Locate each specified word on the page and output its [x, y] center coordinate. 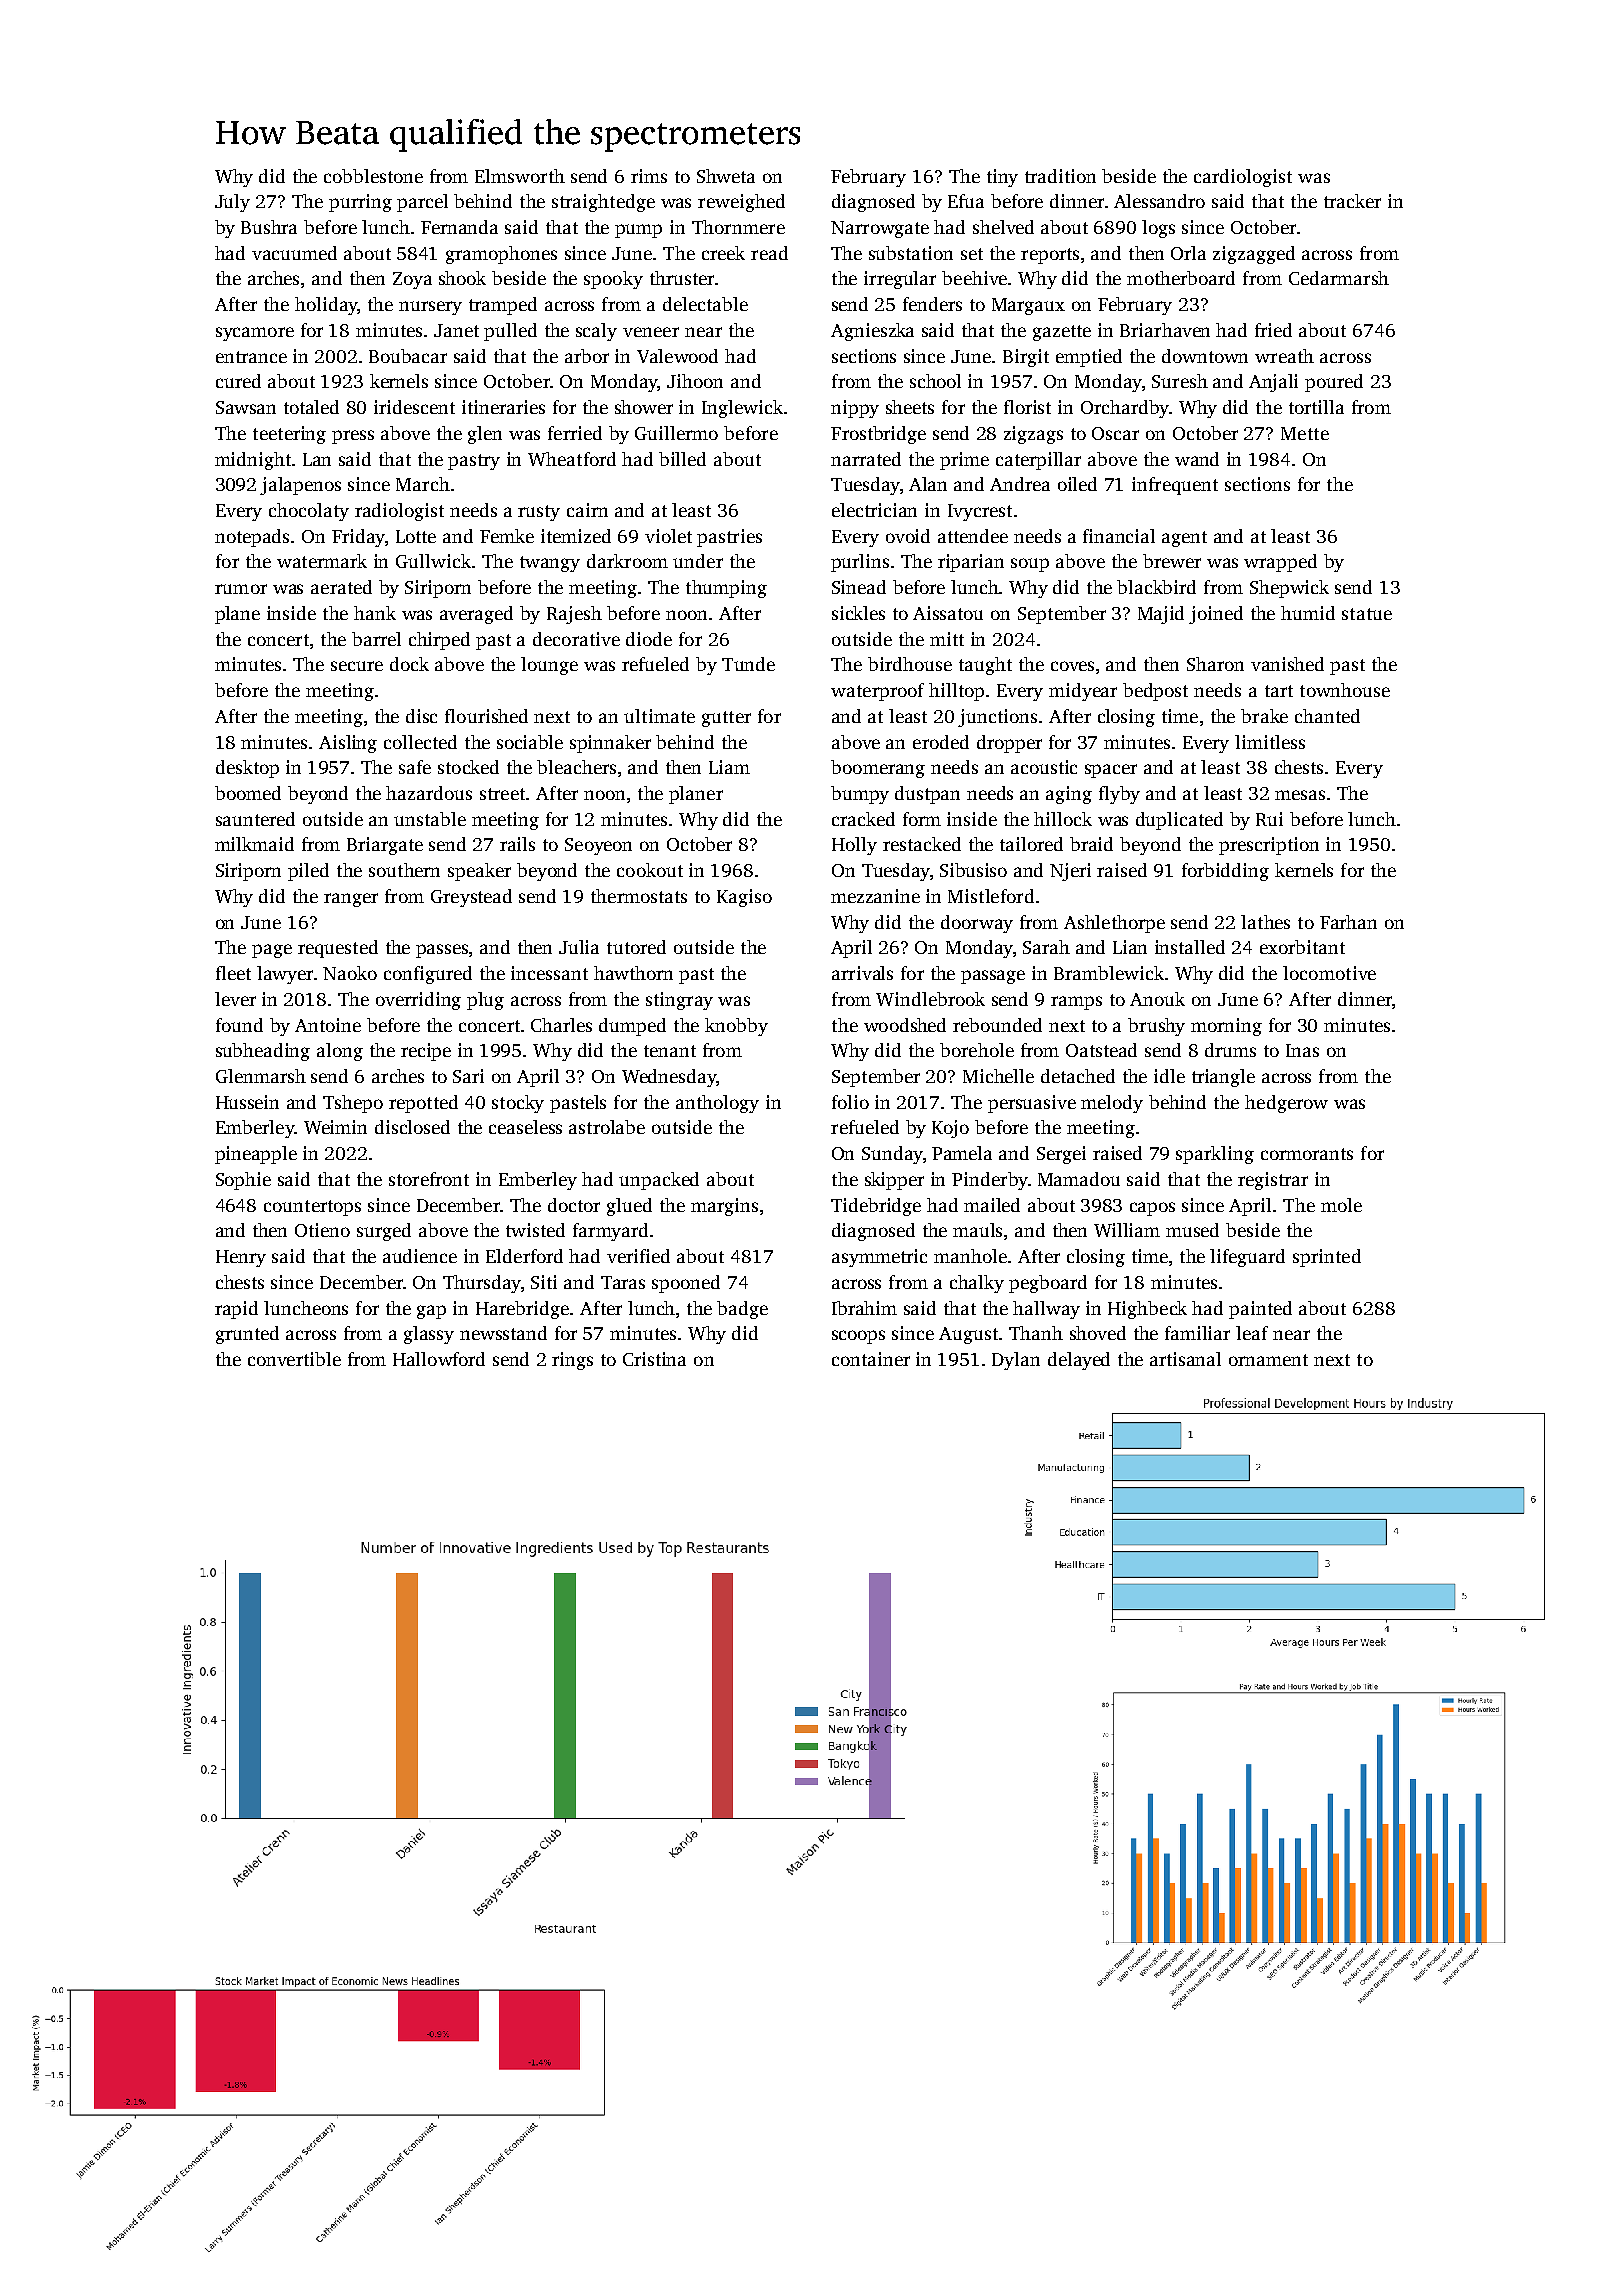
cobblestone [373, 176]
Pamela [962, 1153]
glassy [429, 1335]
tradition [1060, 176]
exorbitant [1302, 947]
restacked [922, 844]
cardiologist [1243, 178]
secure [357, 666]
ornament [1268, 1360]
